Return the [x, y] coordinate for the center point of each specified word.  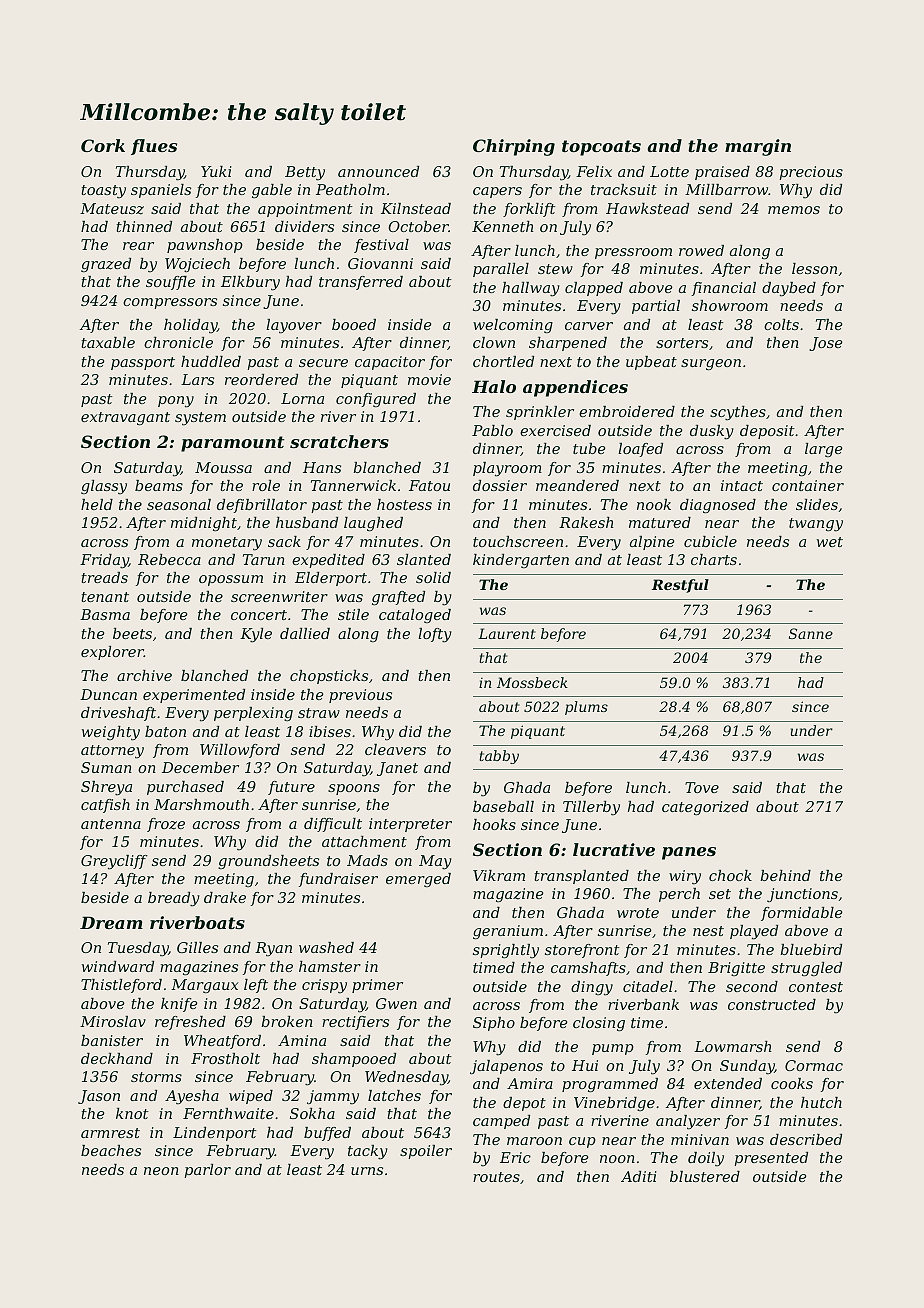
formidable [802, 914]
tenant [105, 597]
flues [154, 147]
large [824, 450]
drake [225, 897]
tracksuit [624, 189]
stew [555, 269]
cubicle [710, 541]
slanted [424, 559]
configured [376, 400]
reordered [261, 379]
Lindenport [215, 1134]
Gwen [396, 1003]
